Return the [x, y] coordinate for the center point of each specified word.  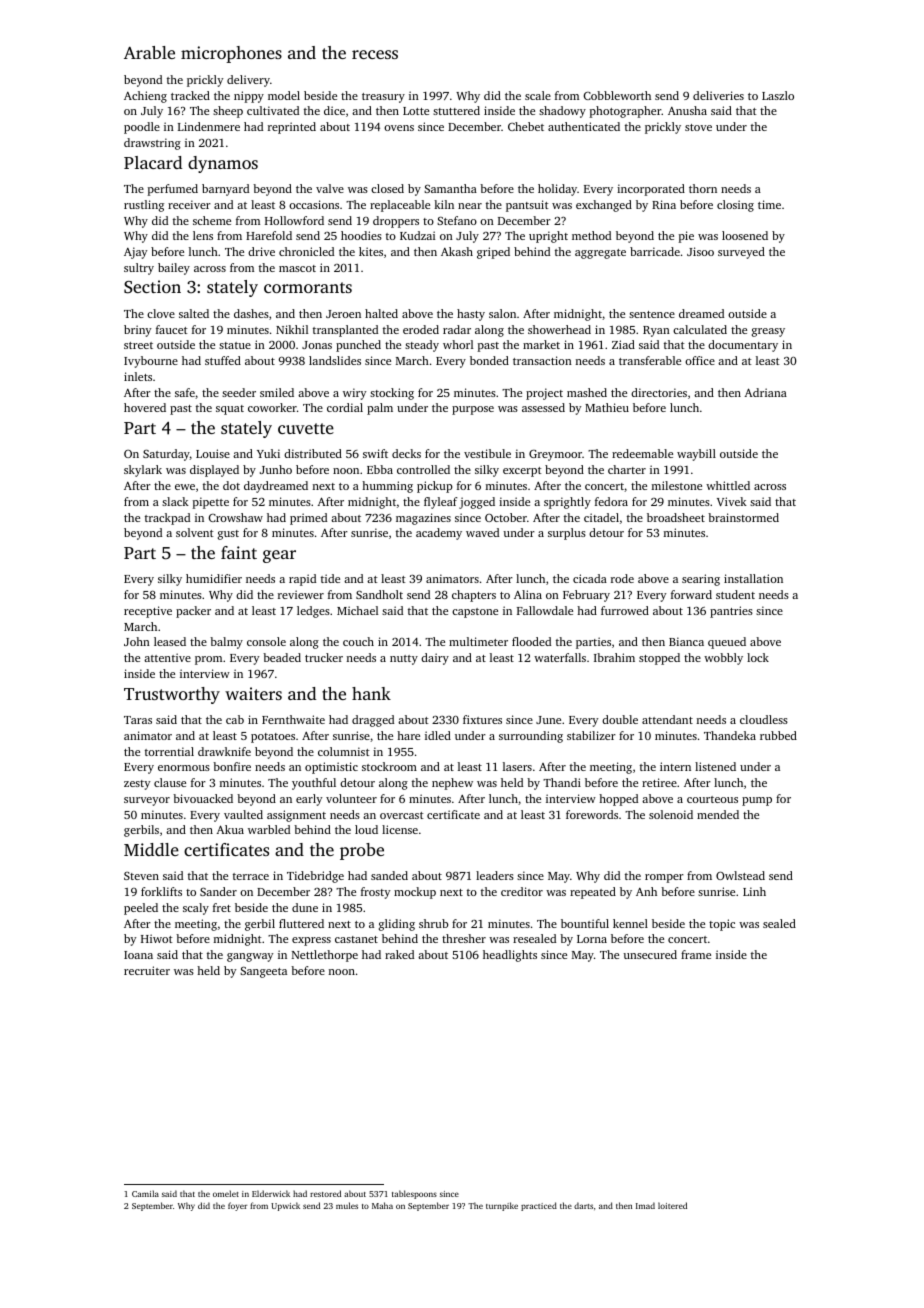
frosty [375, 893]
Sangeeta [263, 972]
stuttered [456, 110]
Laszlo [778, 95]
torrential [169, 751]
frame [696, 954]
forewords [592, 814]
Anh [646, 891]
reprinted [292, 128]
